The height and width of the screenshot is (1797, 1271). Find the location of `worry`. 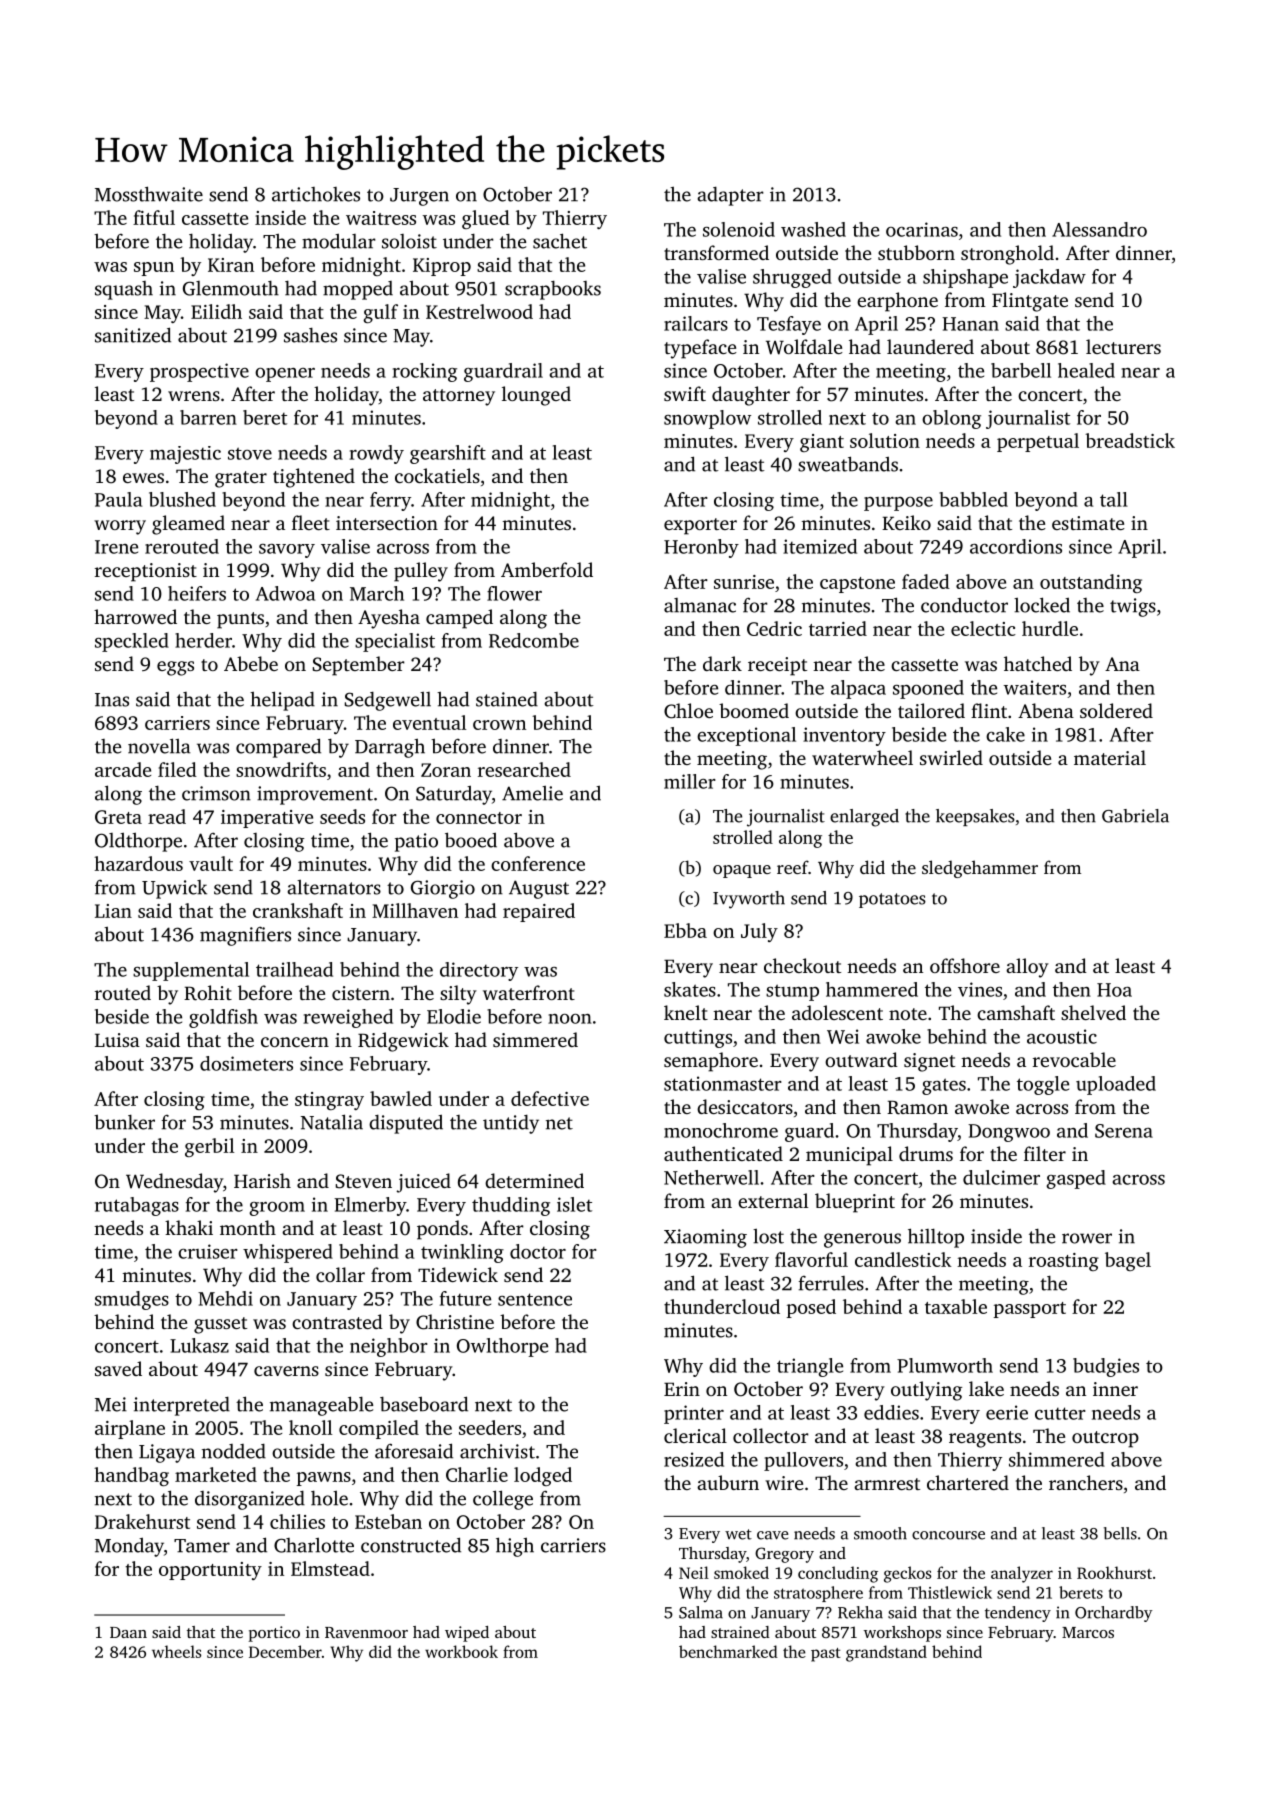

worry is located at coordinates (120, 527).
